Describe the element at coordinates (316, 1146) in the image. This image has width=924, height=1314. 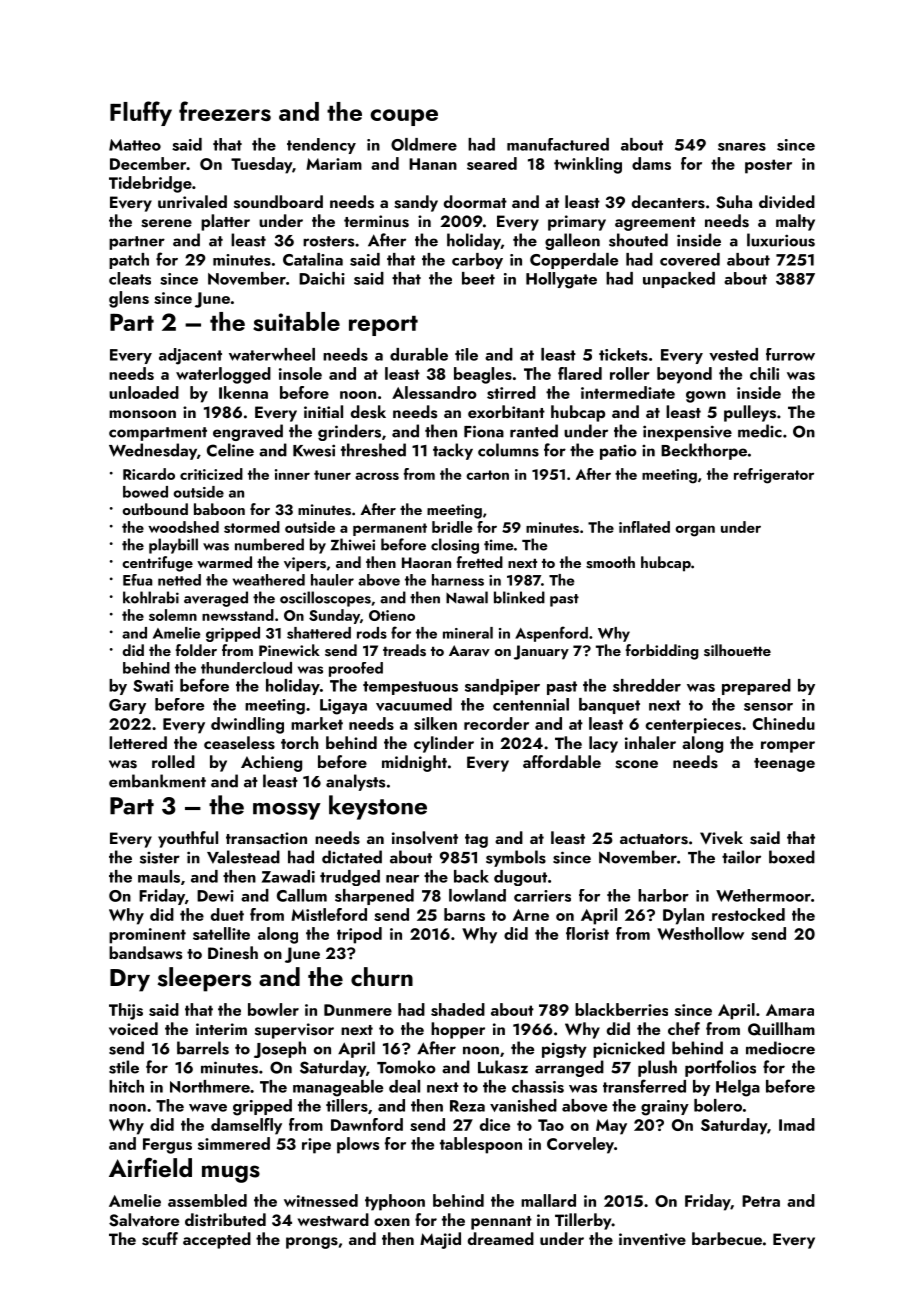
I see `ripe` at that location.
